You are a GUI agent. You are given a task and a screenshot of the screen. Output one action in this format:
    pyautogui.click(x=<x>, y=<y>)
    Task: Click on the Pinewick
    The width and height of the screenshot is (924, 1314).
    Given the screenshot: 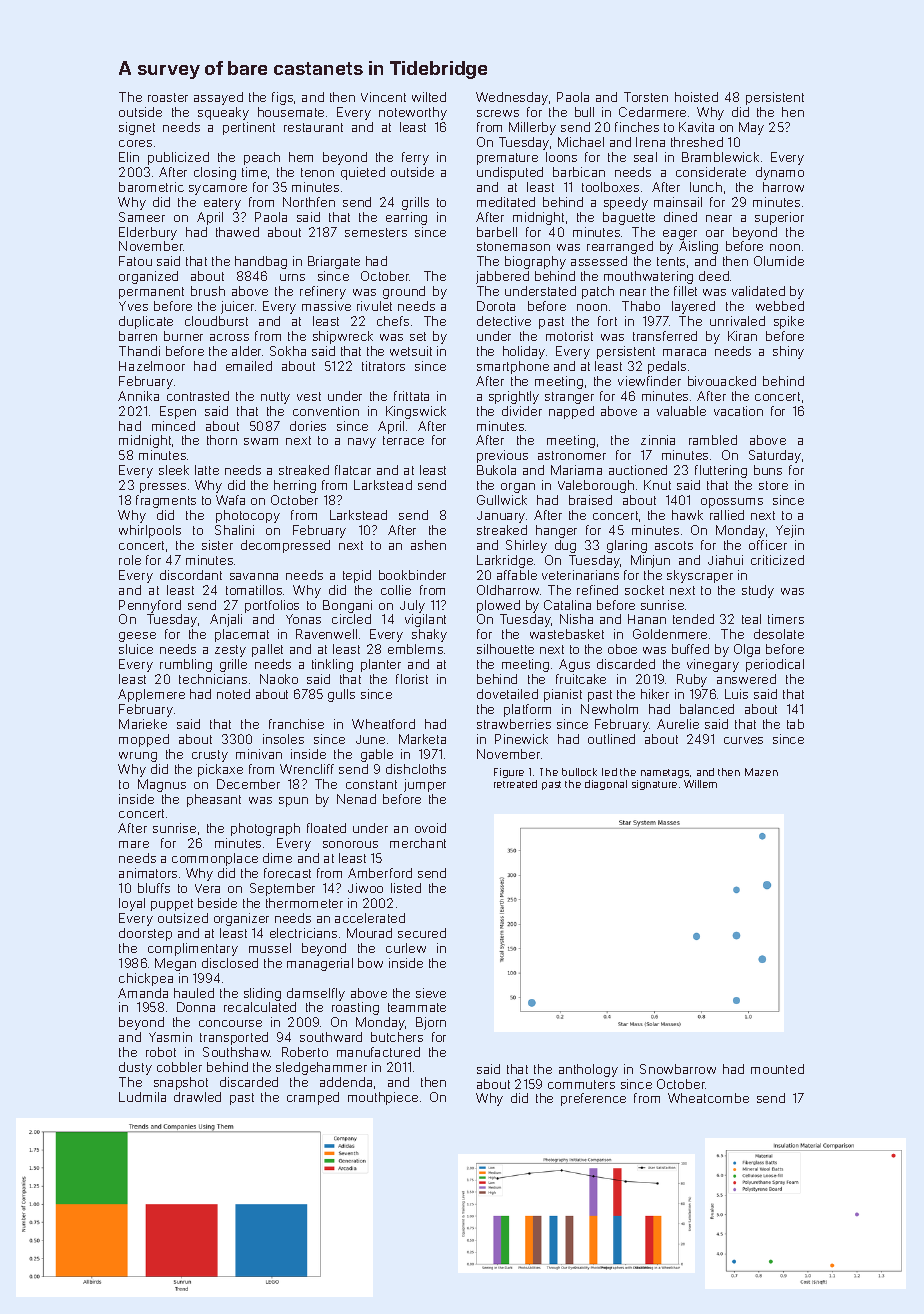 What is the action you would take?
    pyautogui.click(x=521, y=739)
